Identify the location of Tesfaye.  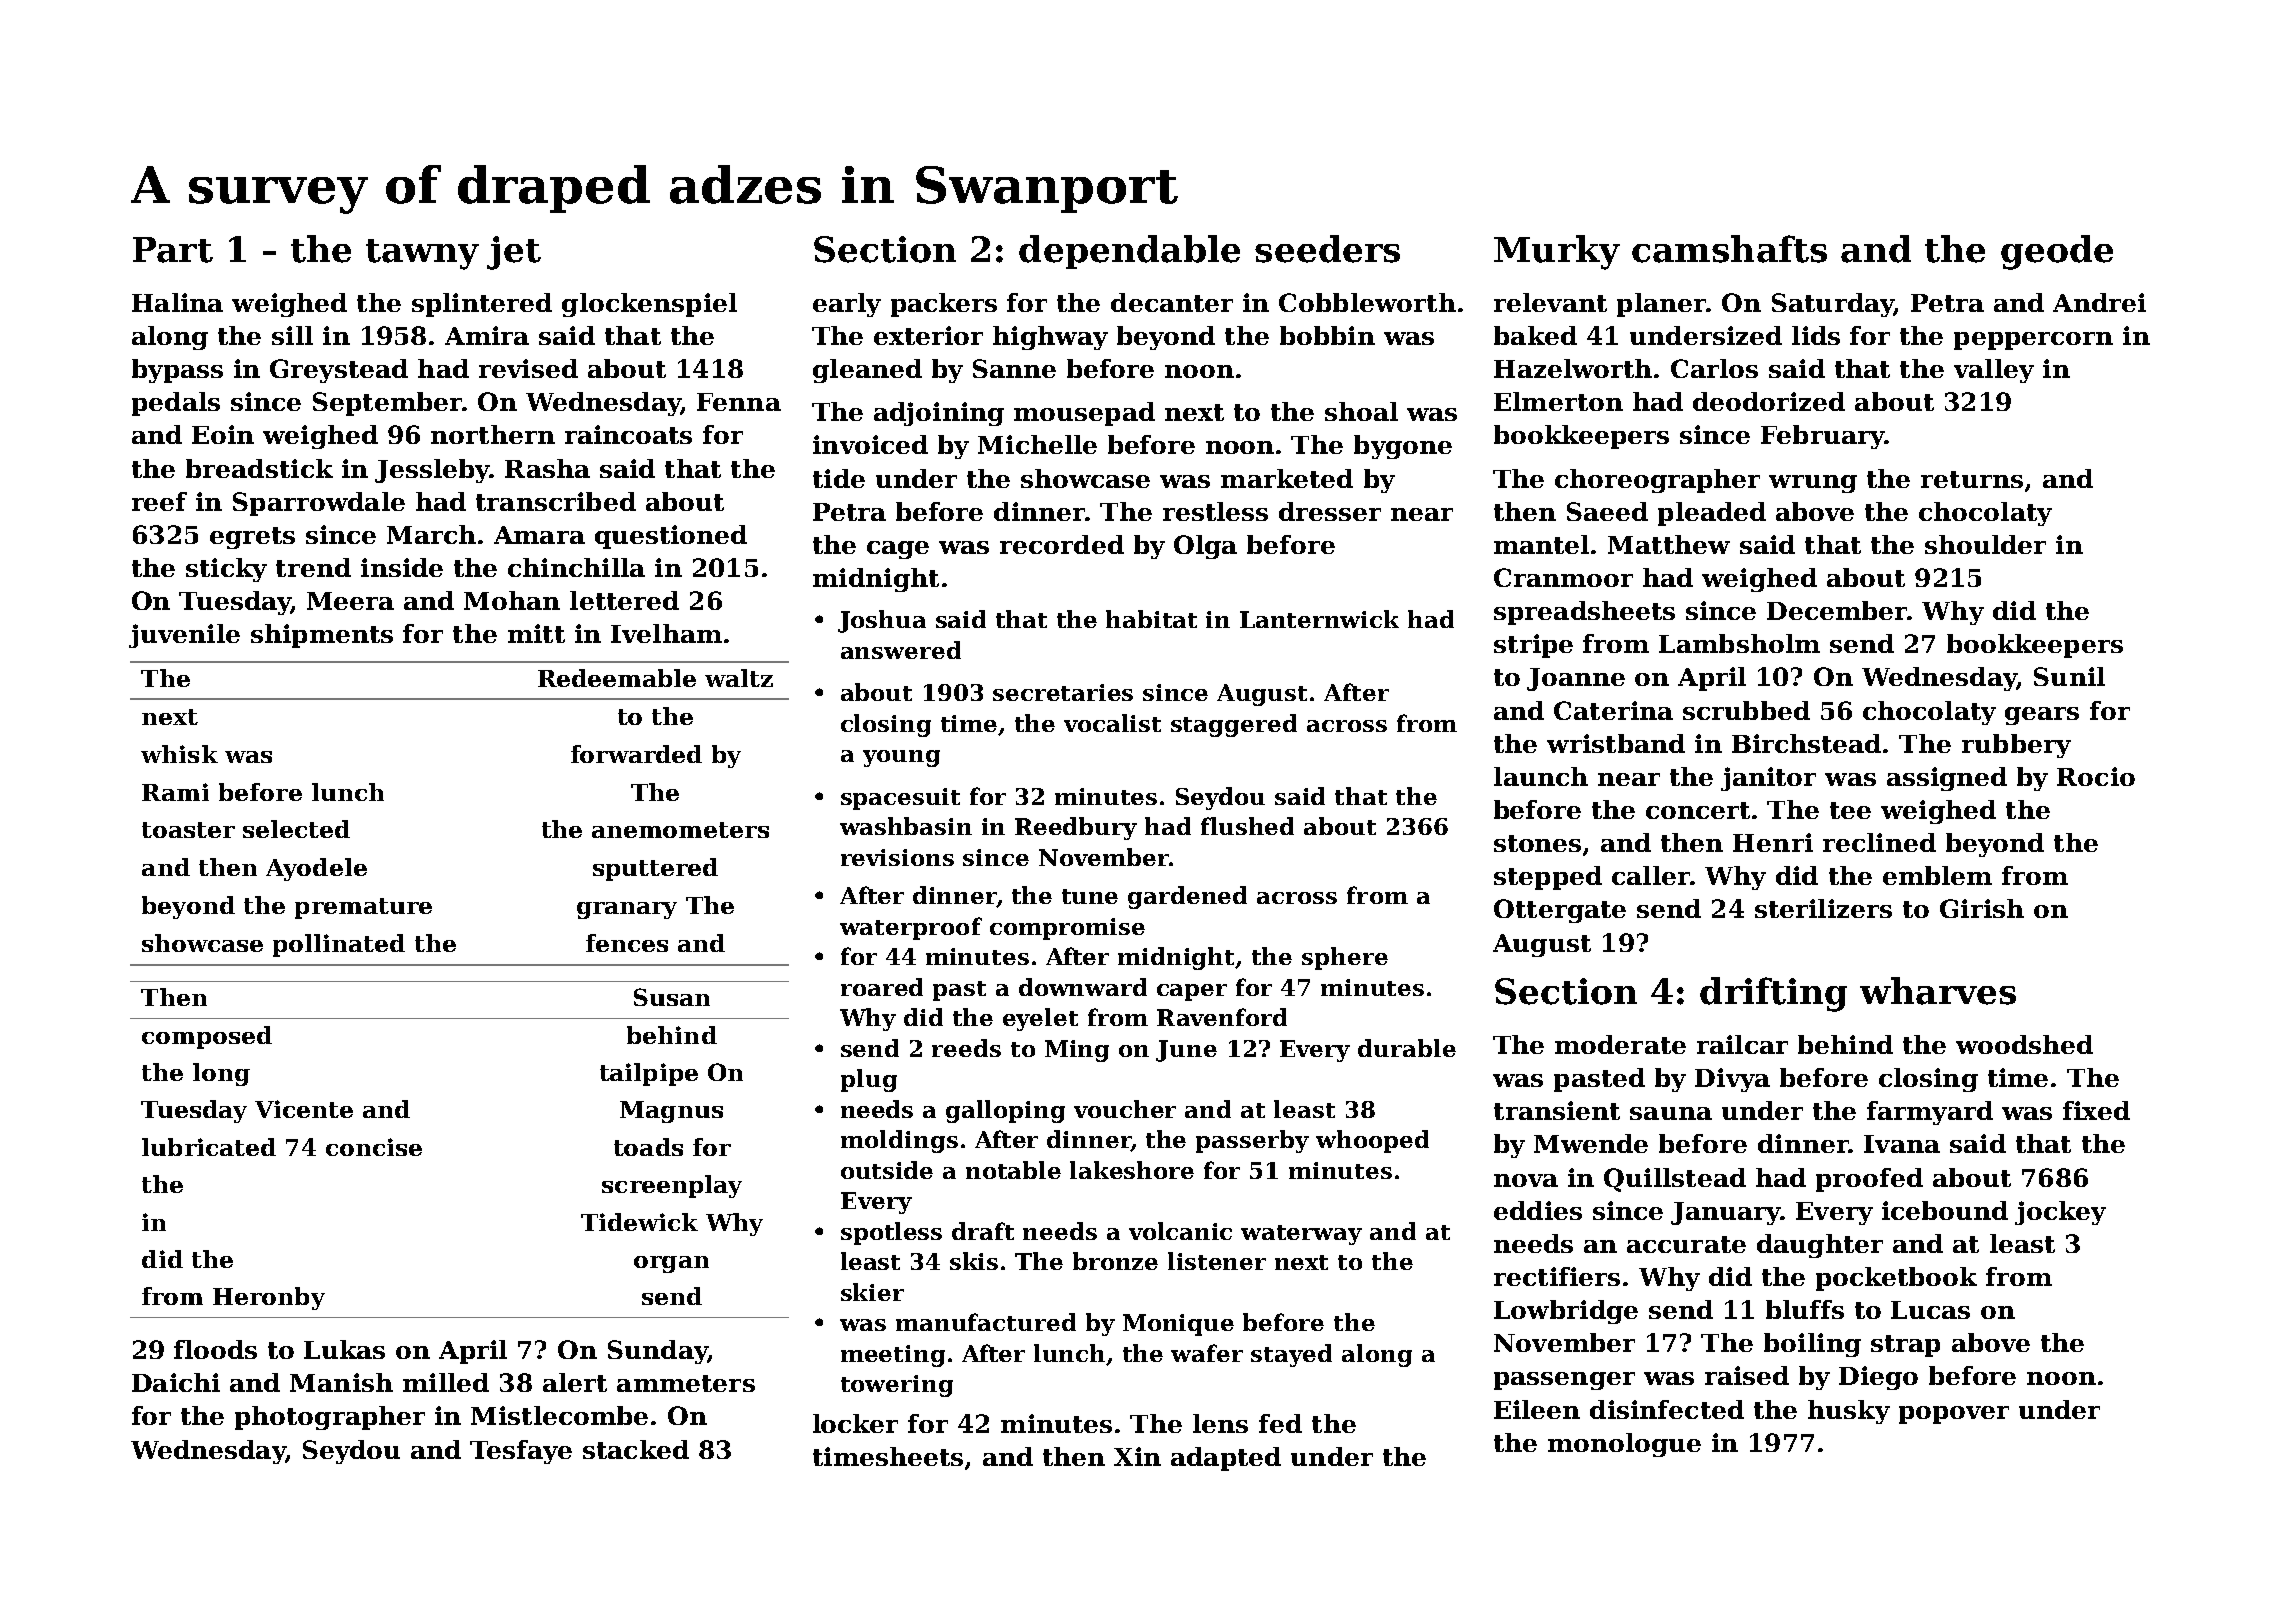
(521, 1452).
